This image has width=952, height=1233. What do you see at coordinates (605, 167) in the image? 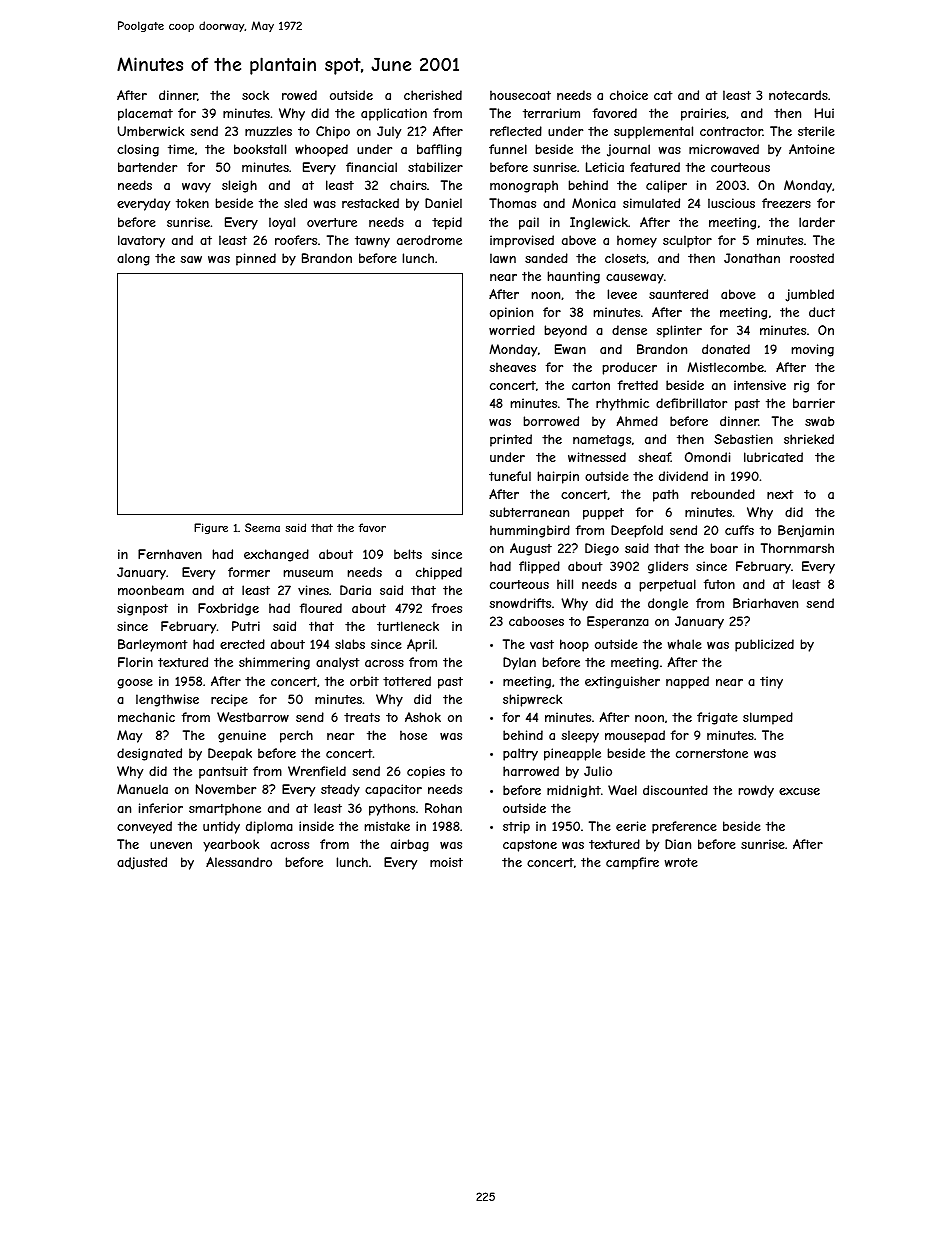
I see `Leticia` at bounding box center [605, 167].
